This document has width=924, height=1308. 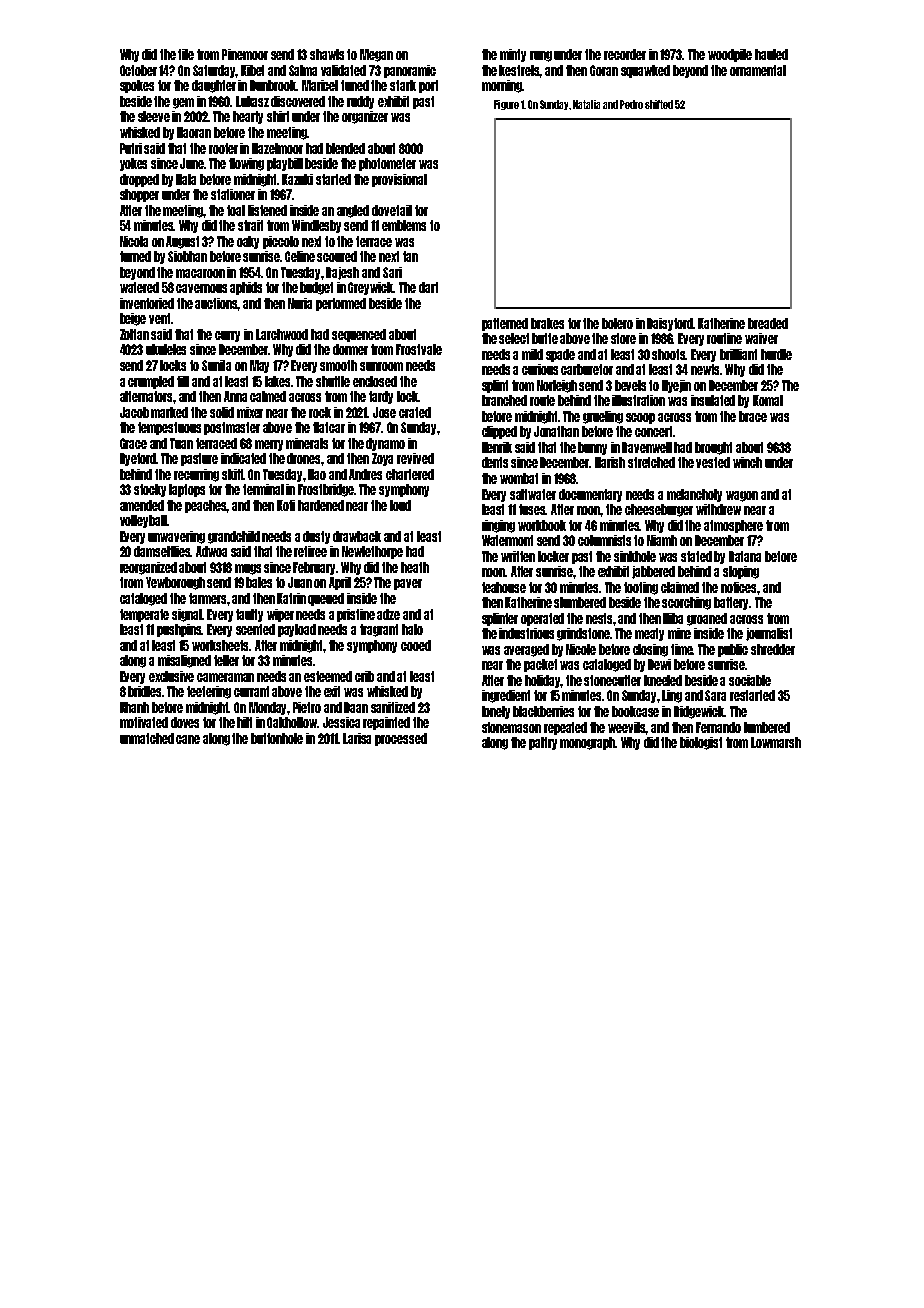 What do you see at coordinates (670, 324) in the document?
I see `Daisyford` at bounding box center [670, 324].
